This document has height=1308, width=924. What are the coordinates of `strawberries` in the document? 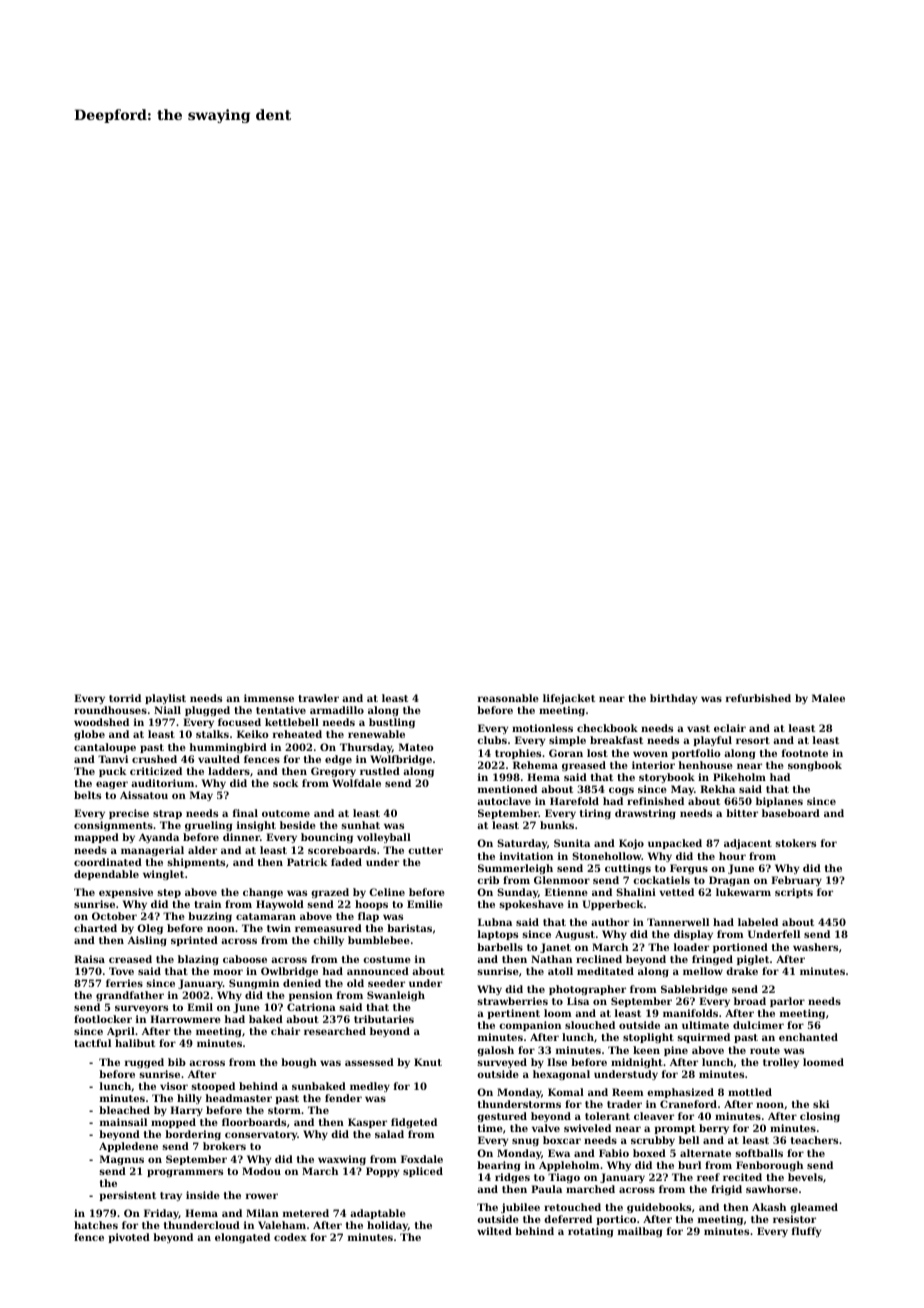 It's located at (512, 1001).
